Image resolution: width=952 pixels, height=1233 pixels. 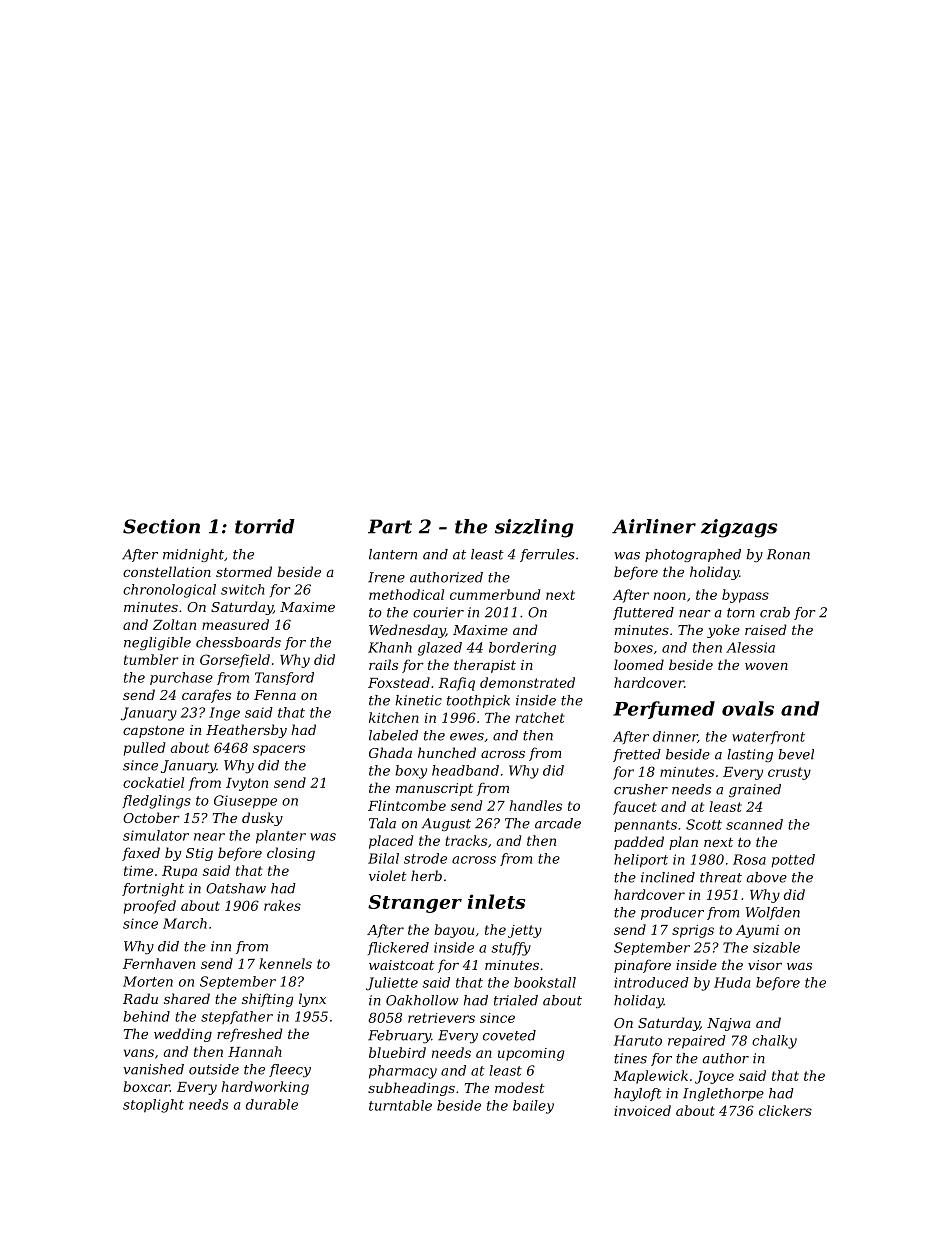 What do you see at coordinates (391, 842) in the document?
I see `placed` at bounding box center [391, 842].
